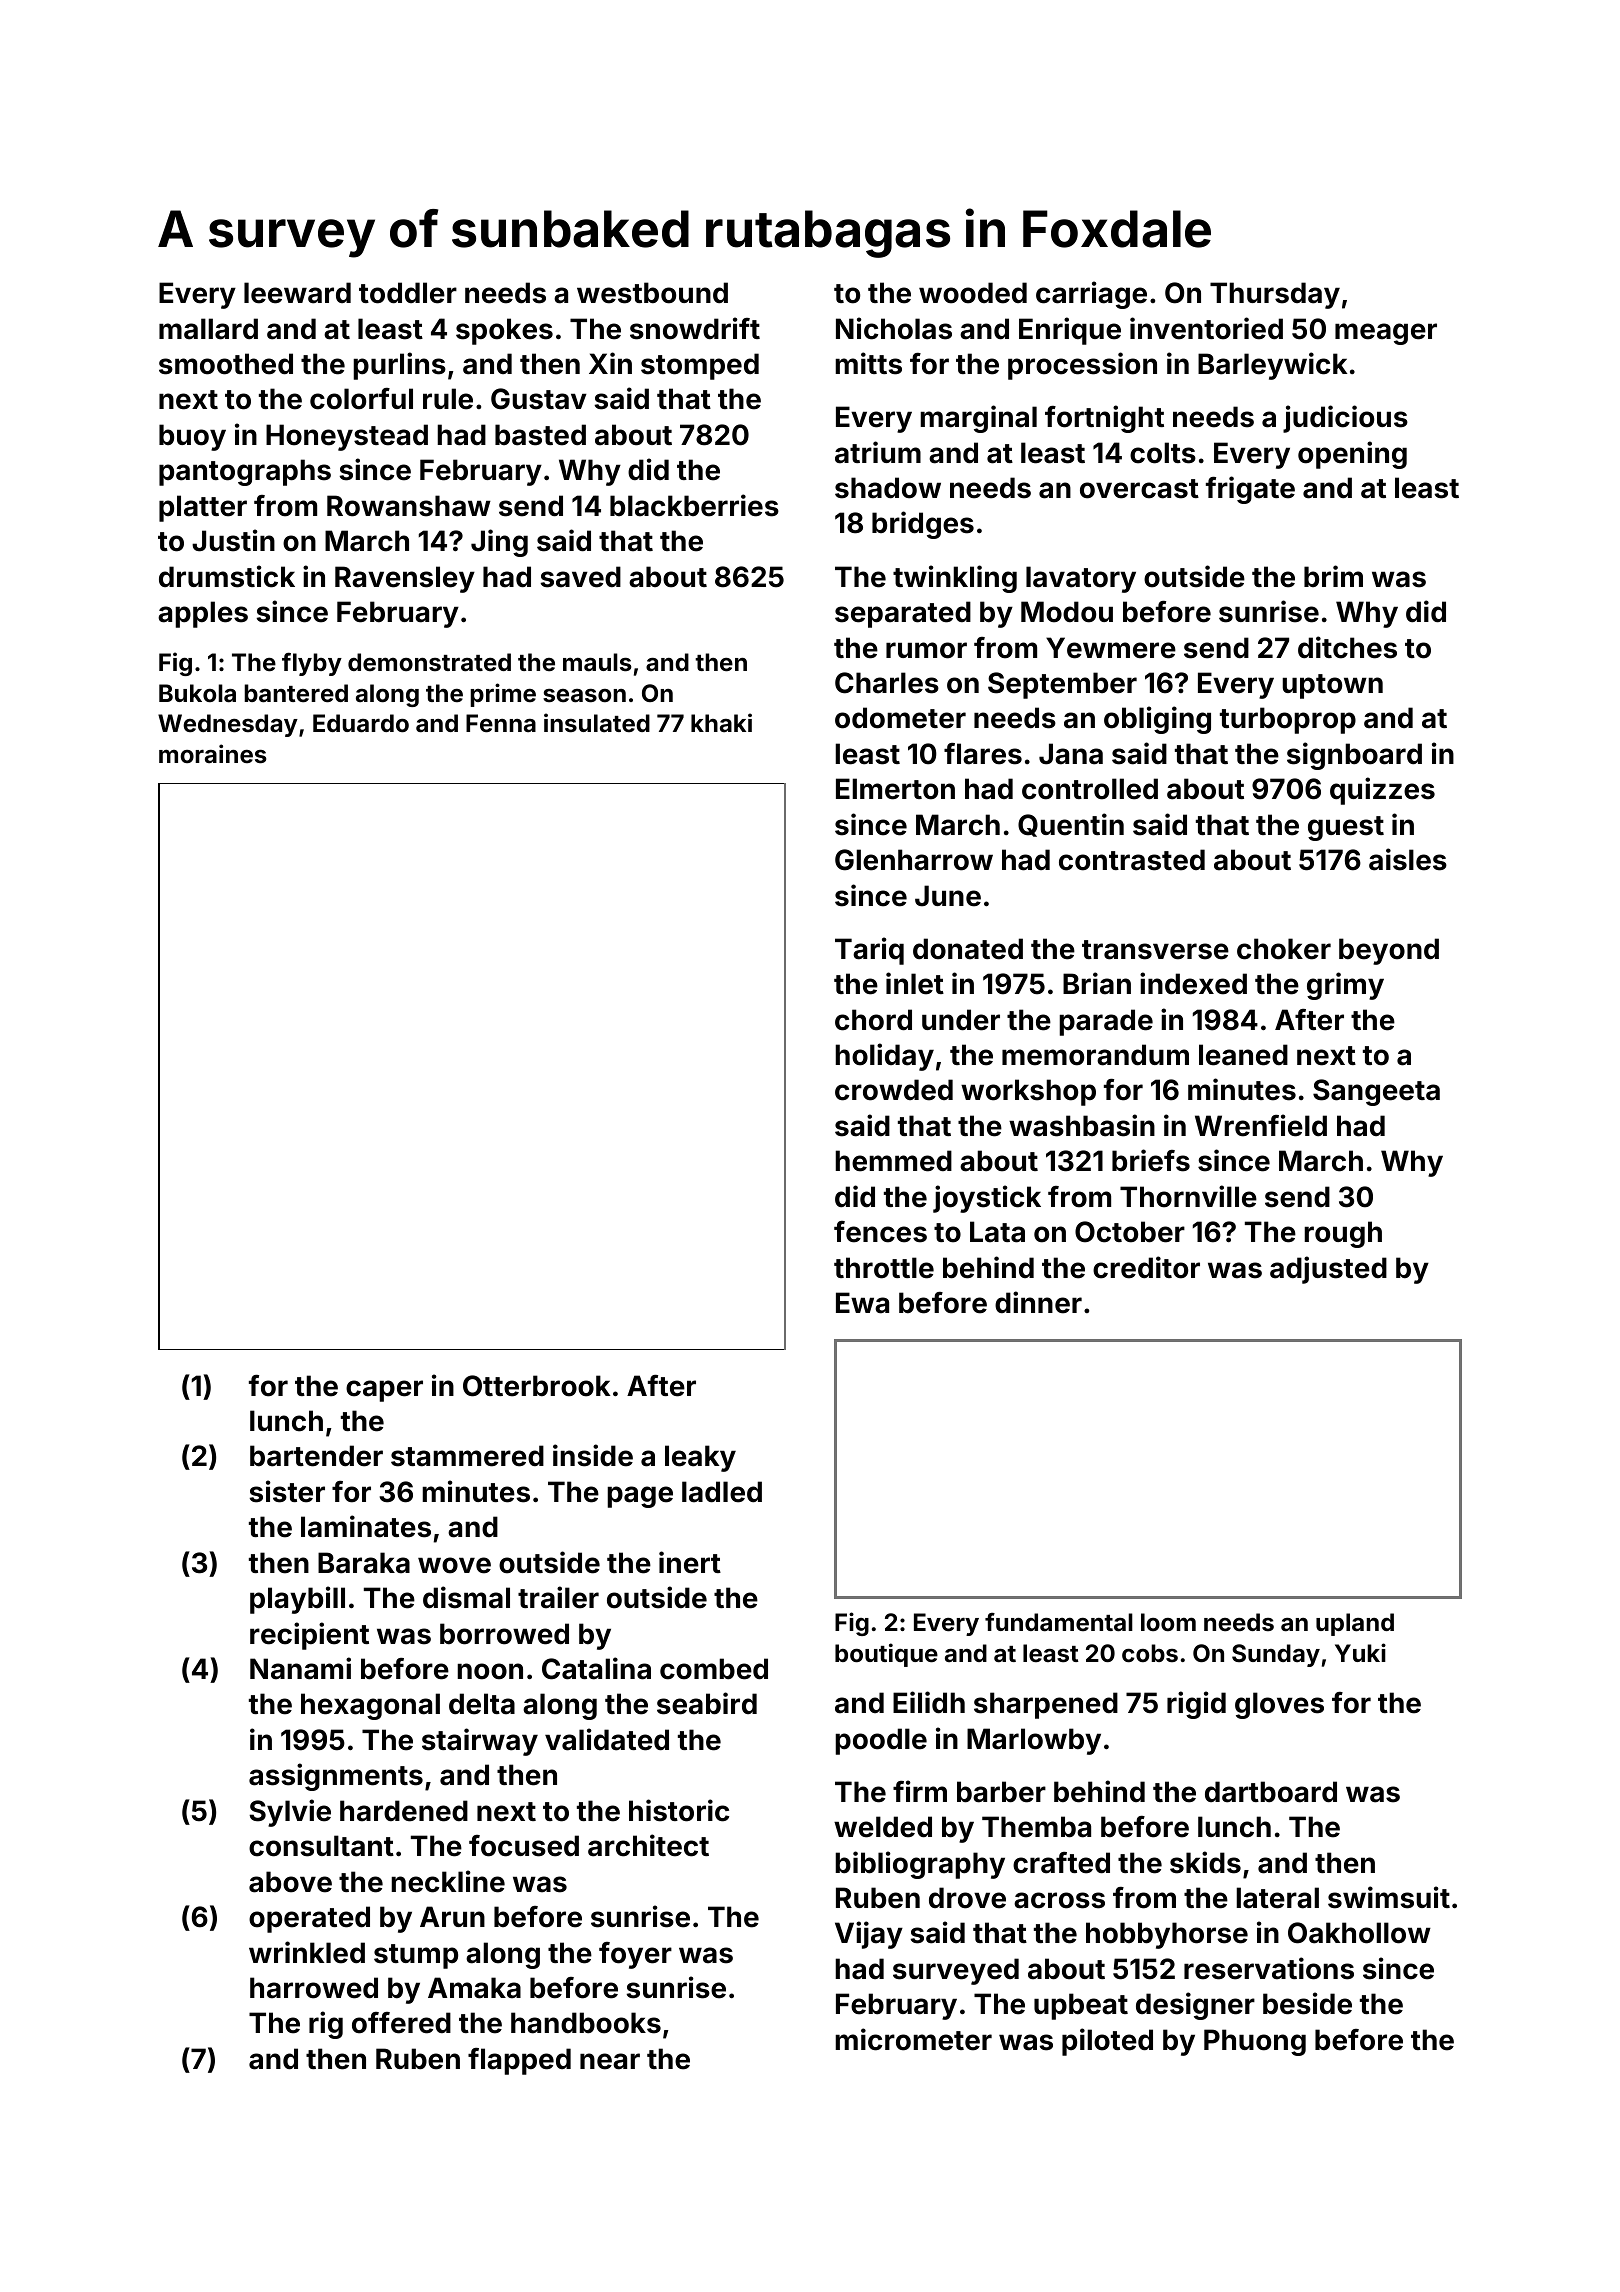 This document has width=1620, height=2292. Describe the element at coordinates (1275, 295) in the document. I see `Thursday` at that location.
